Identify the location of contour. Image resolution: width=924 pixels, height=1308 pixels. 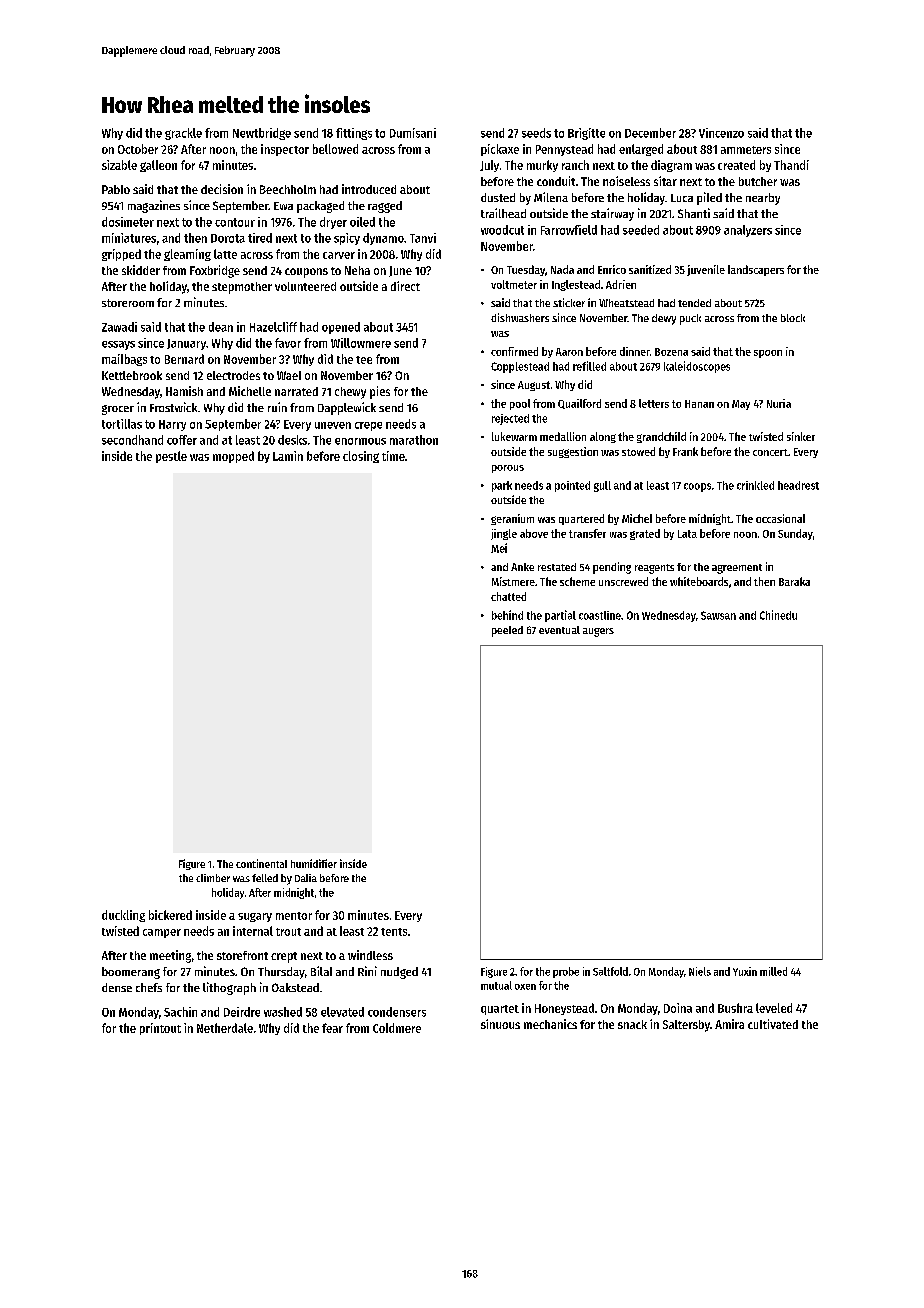
(235, 222).
